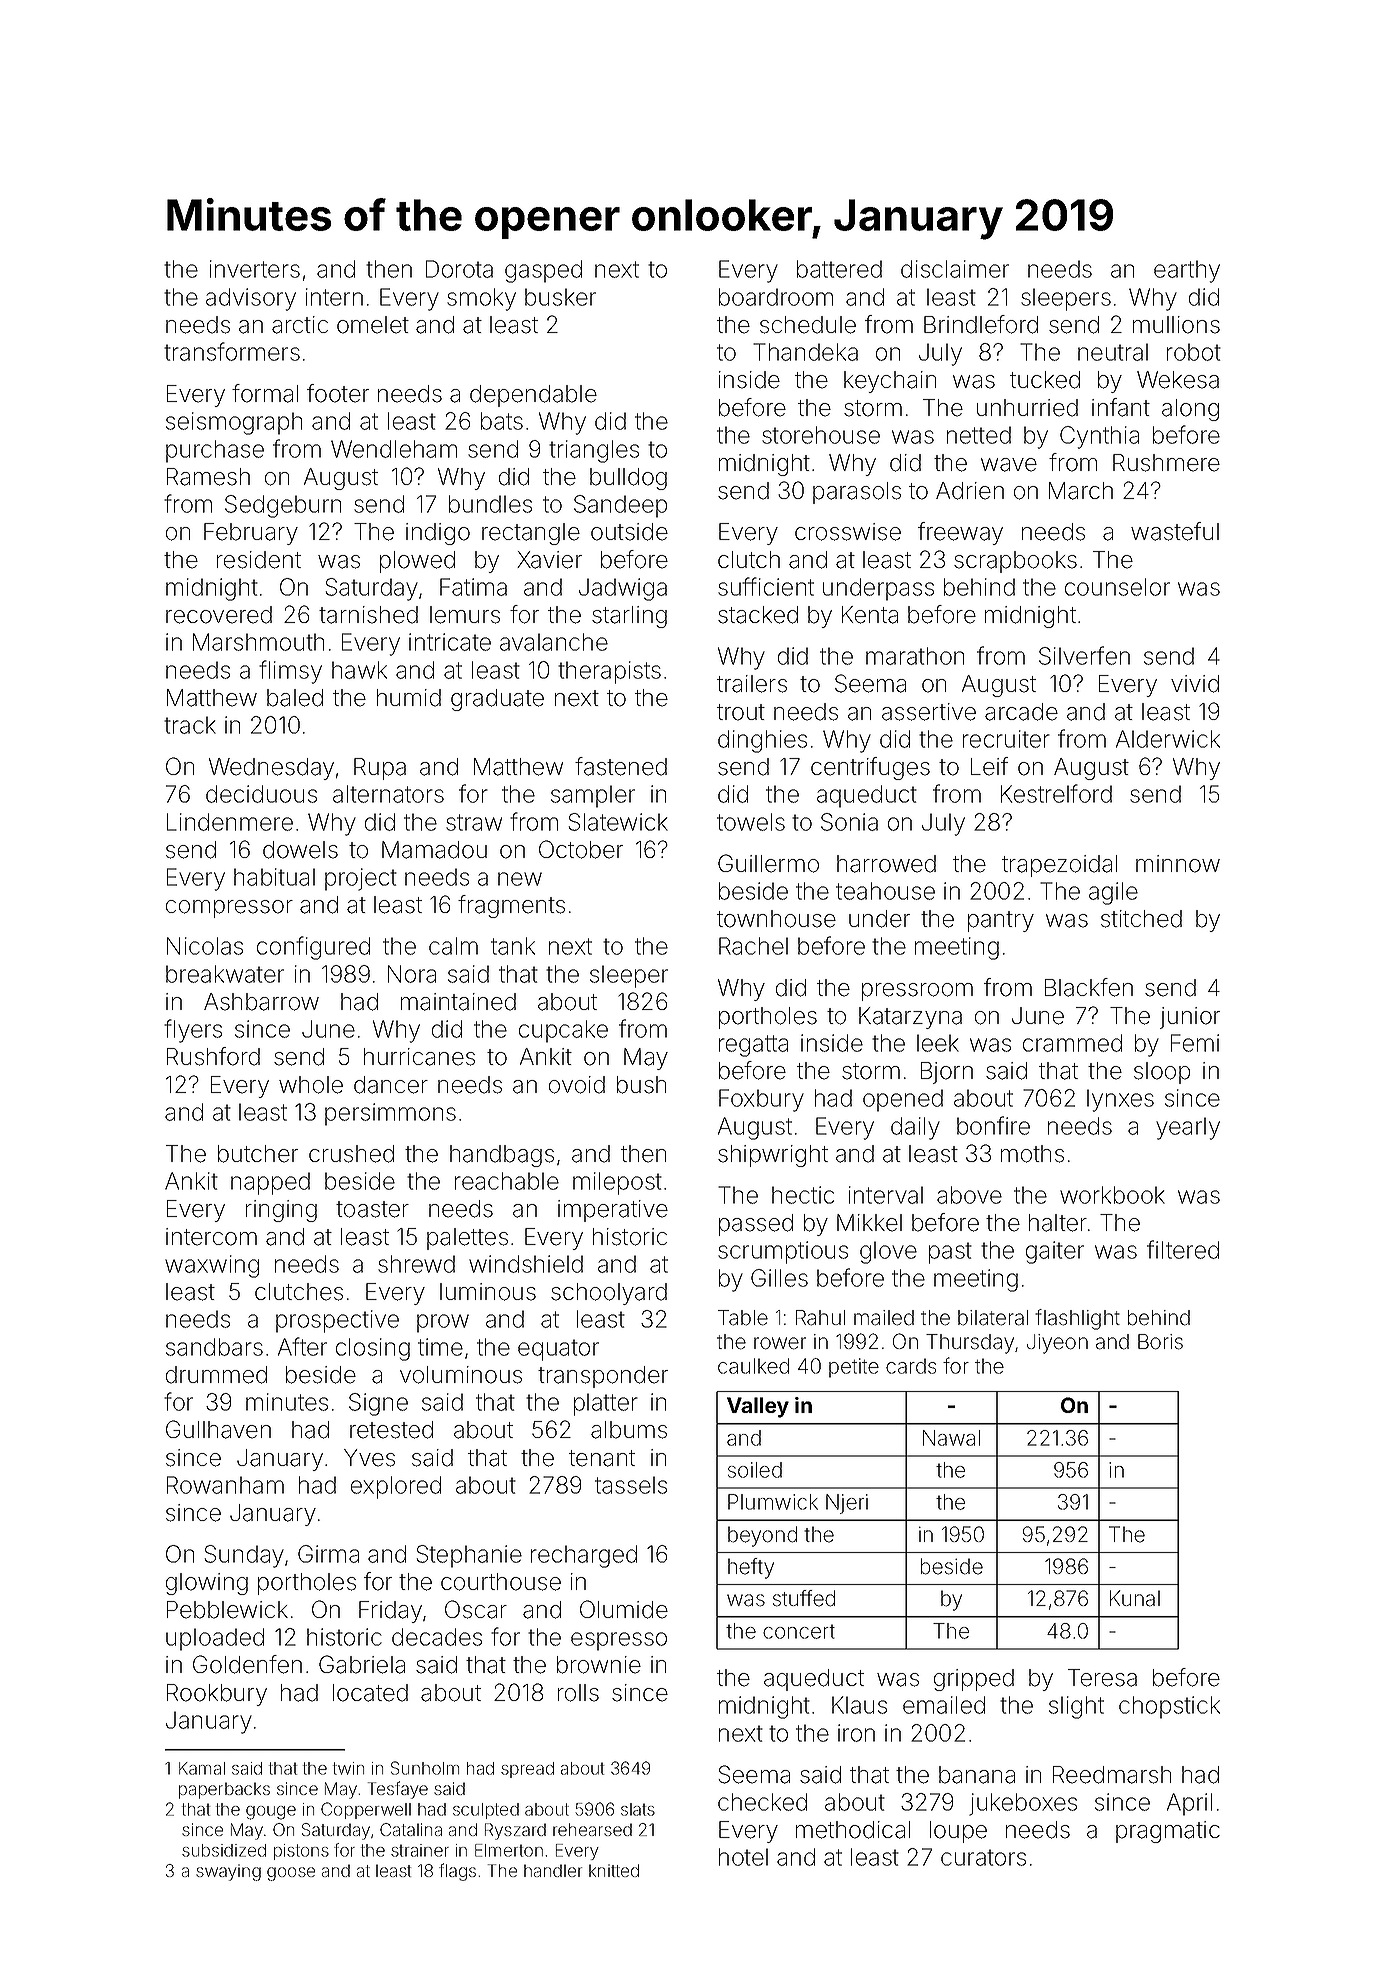 The image size is (1386, 1969). What do you see at coordinates (743, 1857) in the screenshot?
I see `hotel` at bounding box center [743, 1857].
